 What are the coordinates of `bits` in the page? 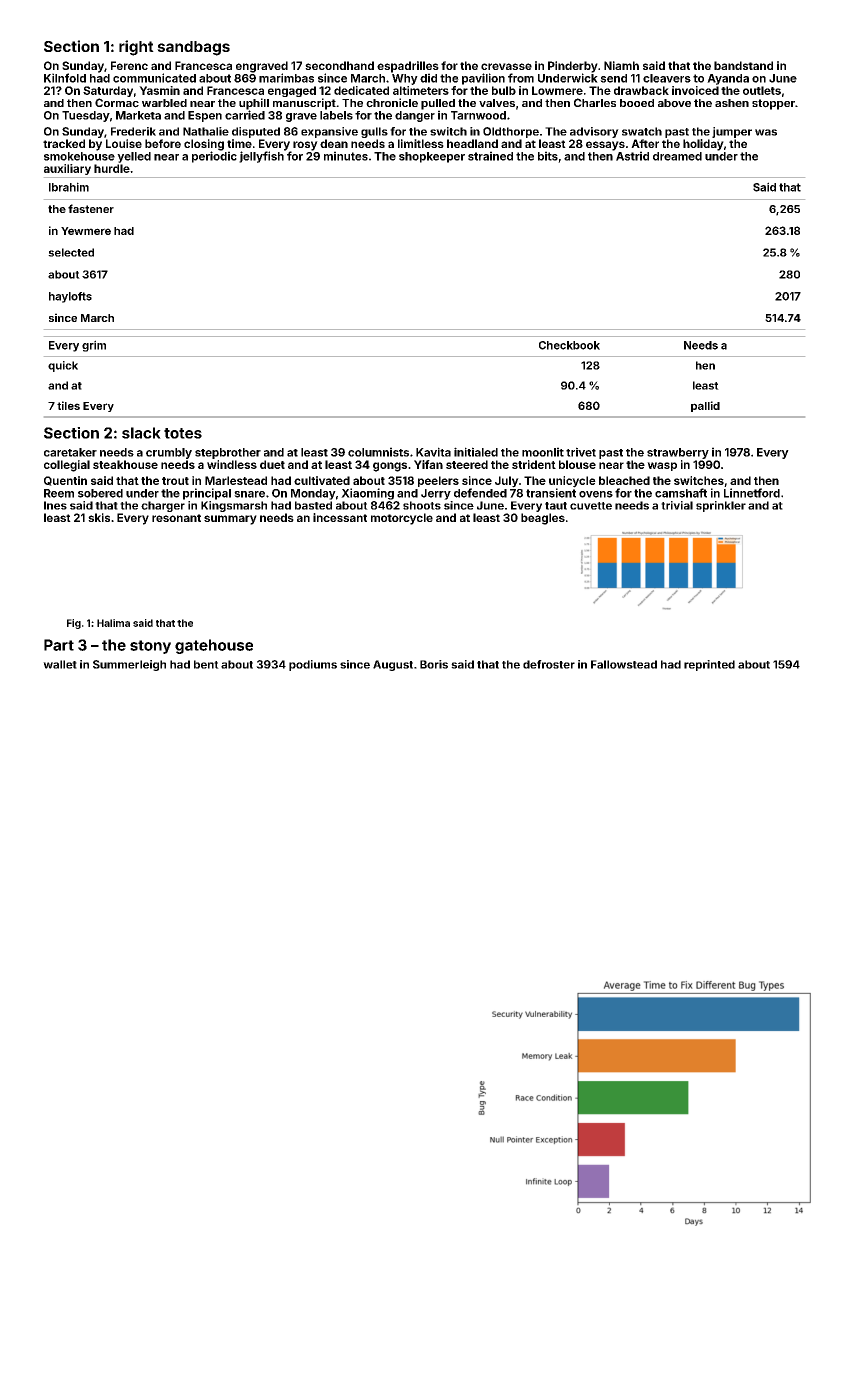 It's located at (548, 156).
